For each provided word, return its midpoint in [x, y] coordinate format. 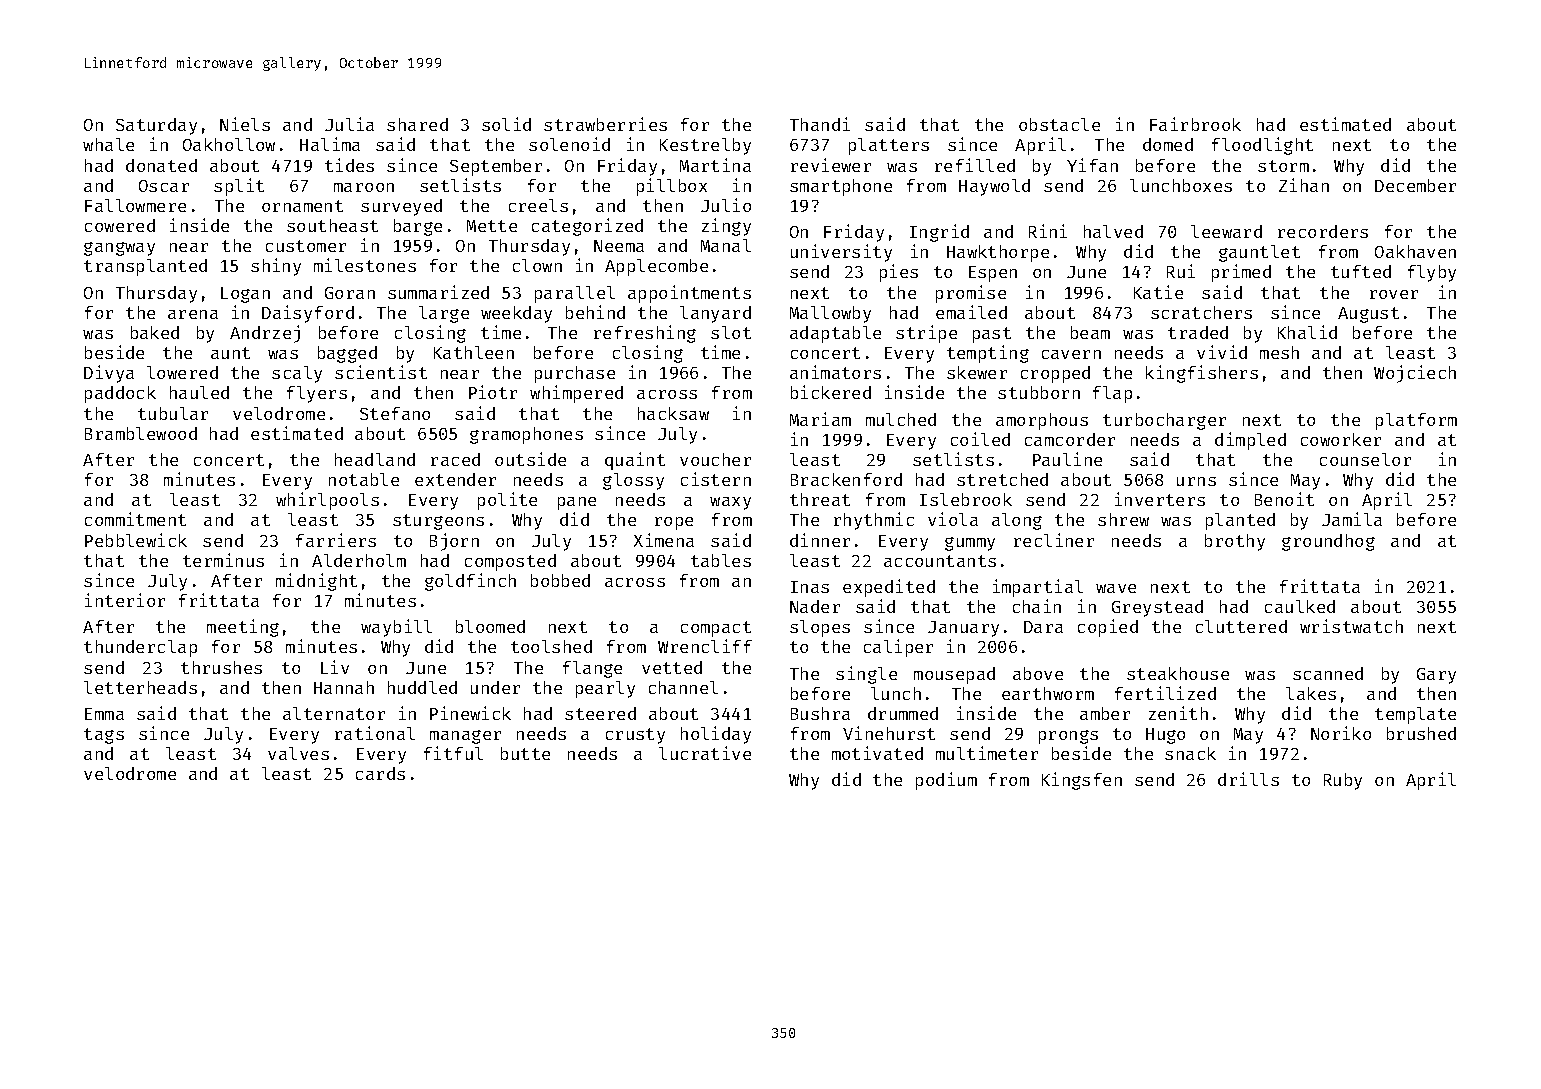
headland [375, 459]
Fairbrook [1195, 124]
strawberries [605, 124]
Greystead [1157, 608]
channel [683, 687]
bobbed [560, 580]
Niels [245, 124]
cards [380, 773]
